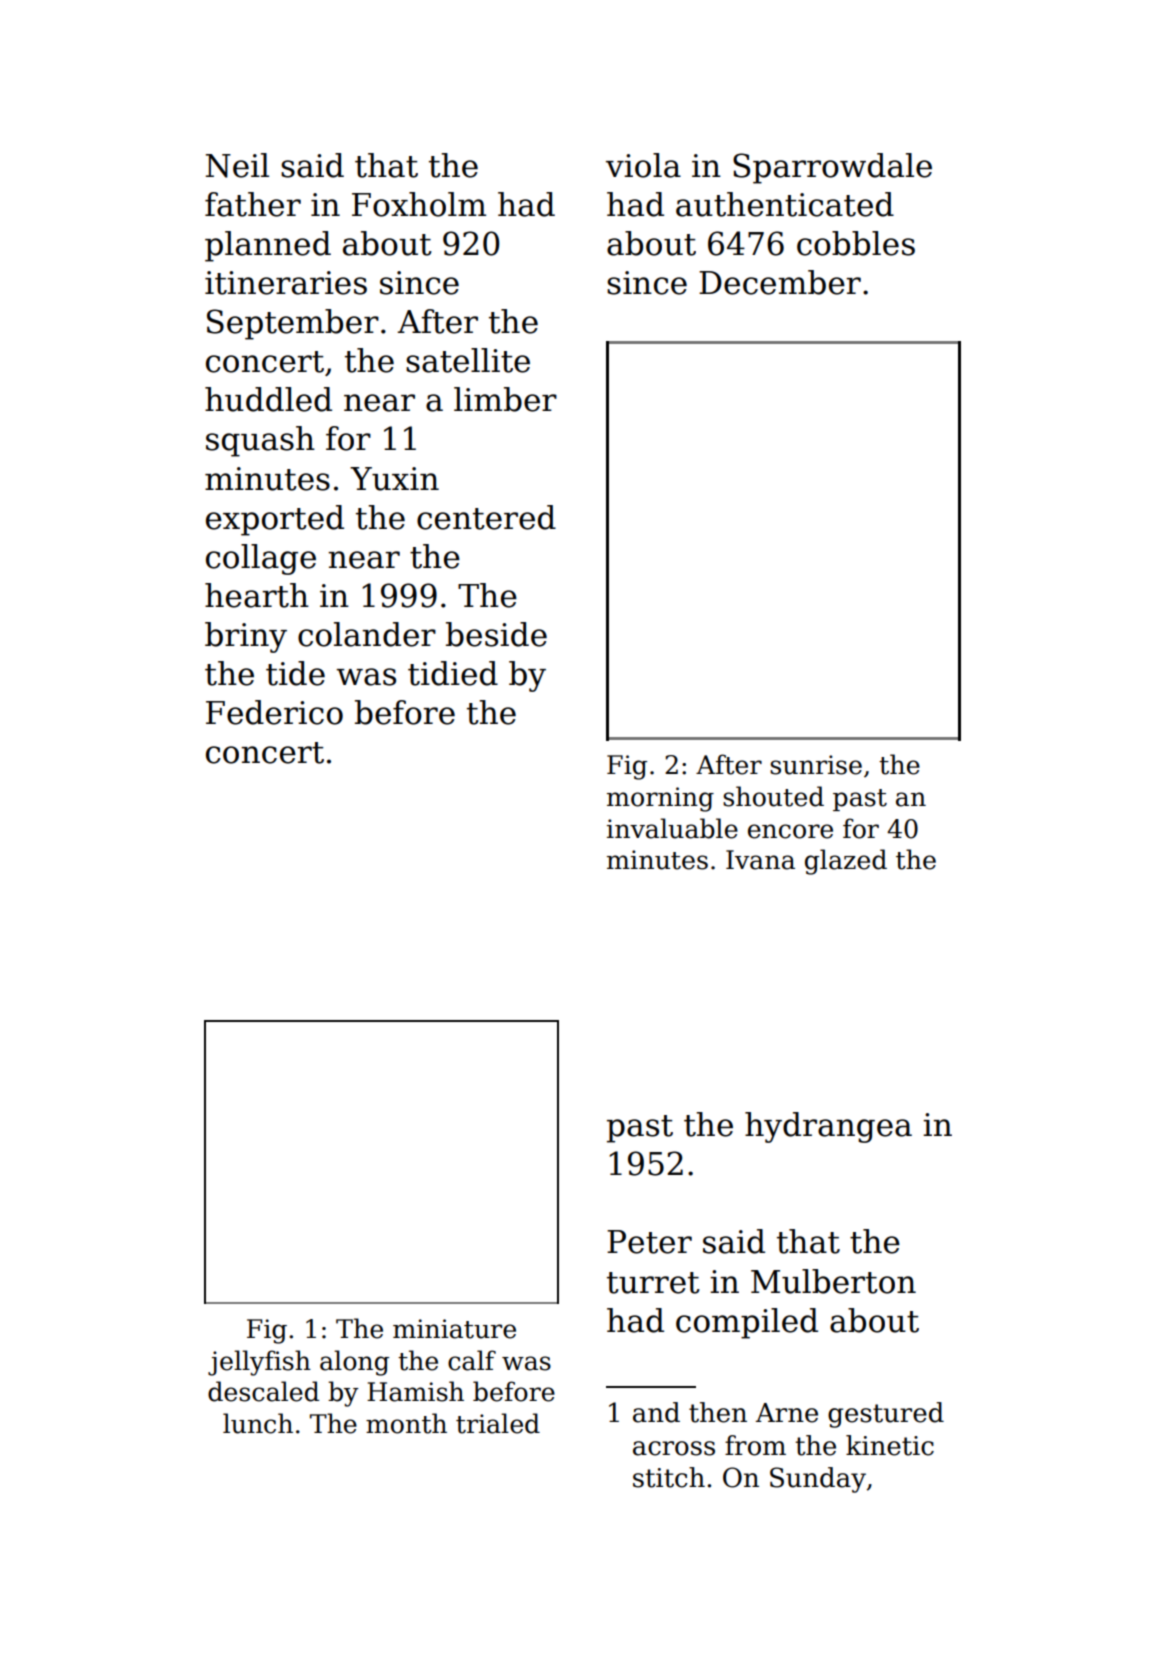 This image has width=1165, height=1654. Describe the element at coordinates (486, 517) in the image. I see `centered` at that location.
